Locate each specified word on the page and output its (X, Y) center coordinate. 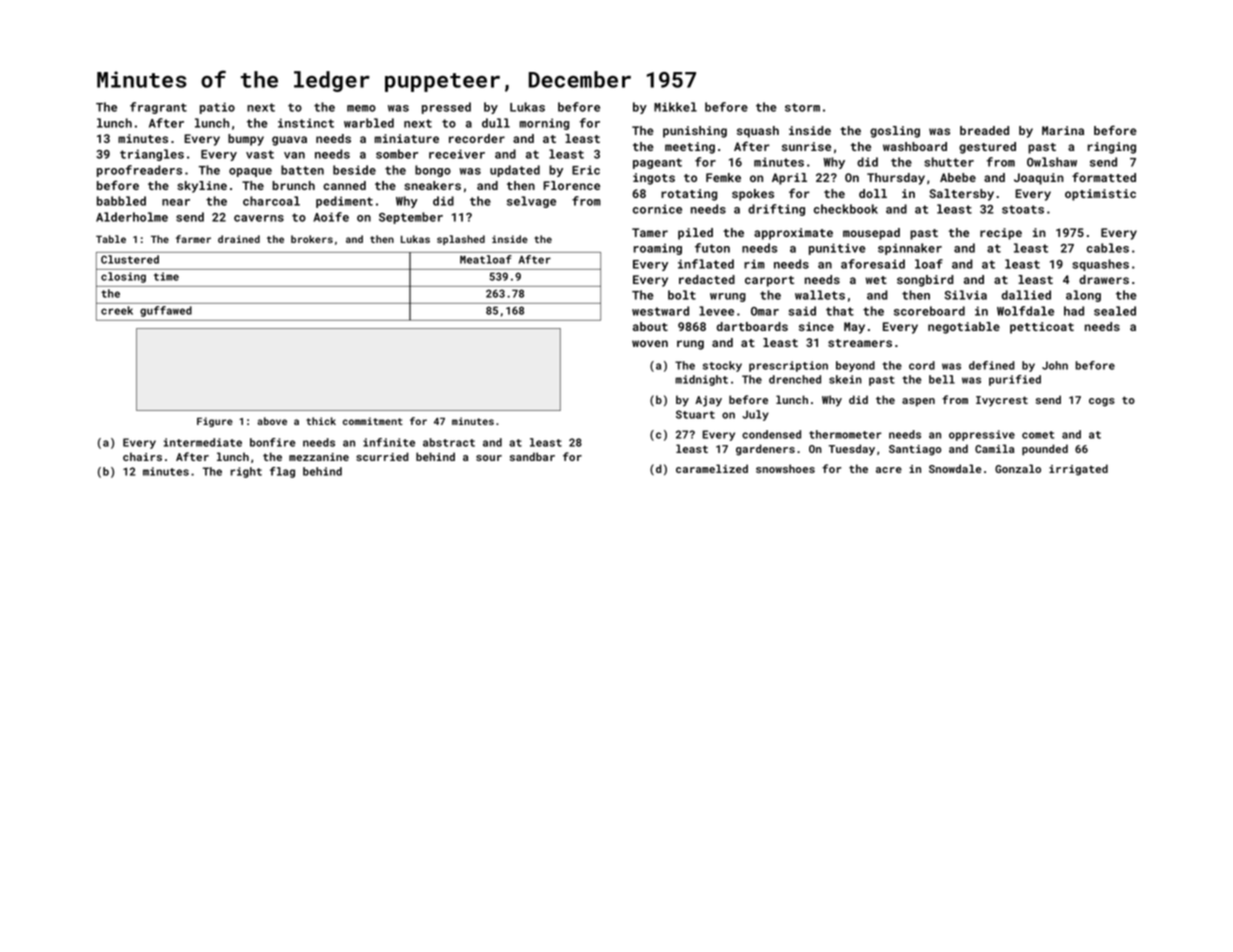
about (650, 326)
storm (802, 107)
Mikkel (675, 107)
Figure (215, 422)
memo (361, 108)
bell (942, 379)
